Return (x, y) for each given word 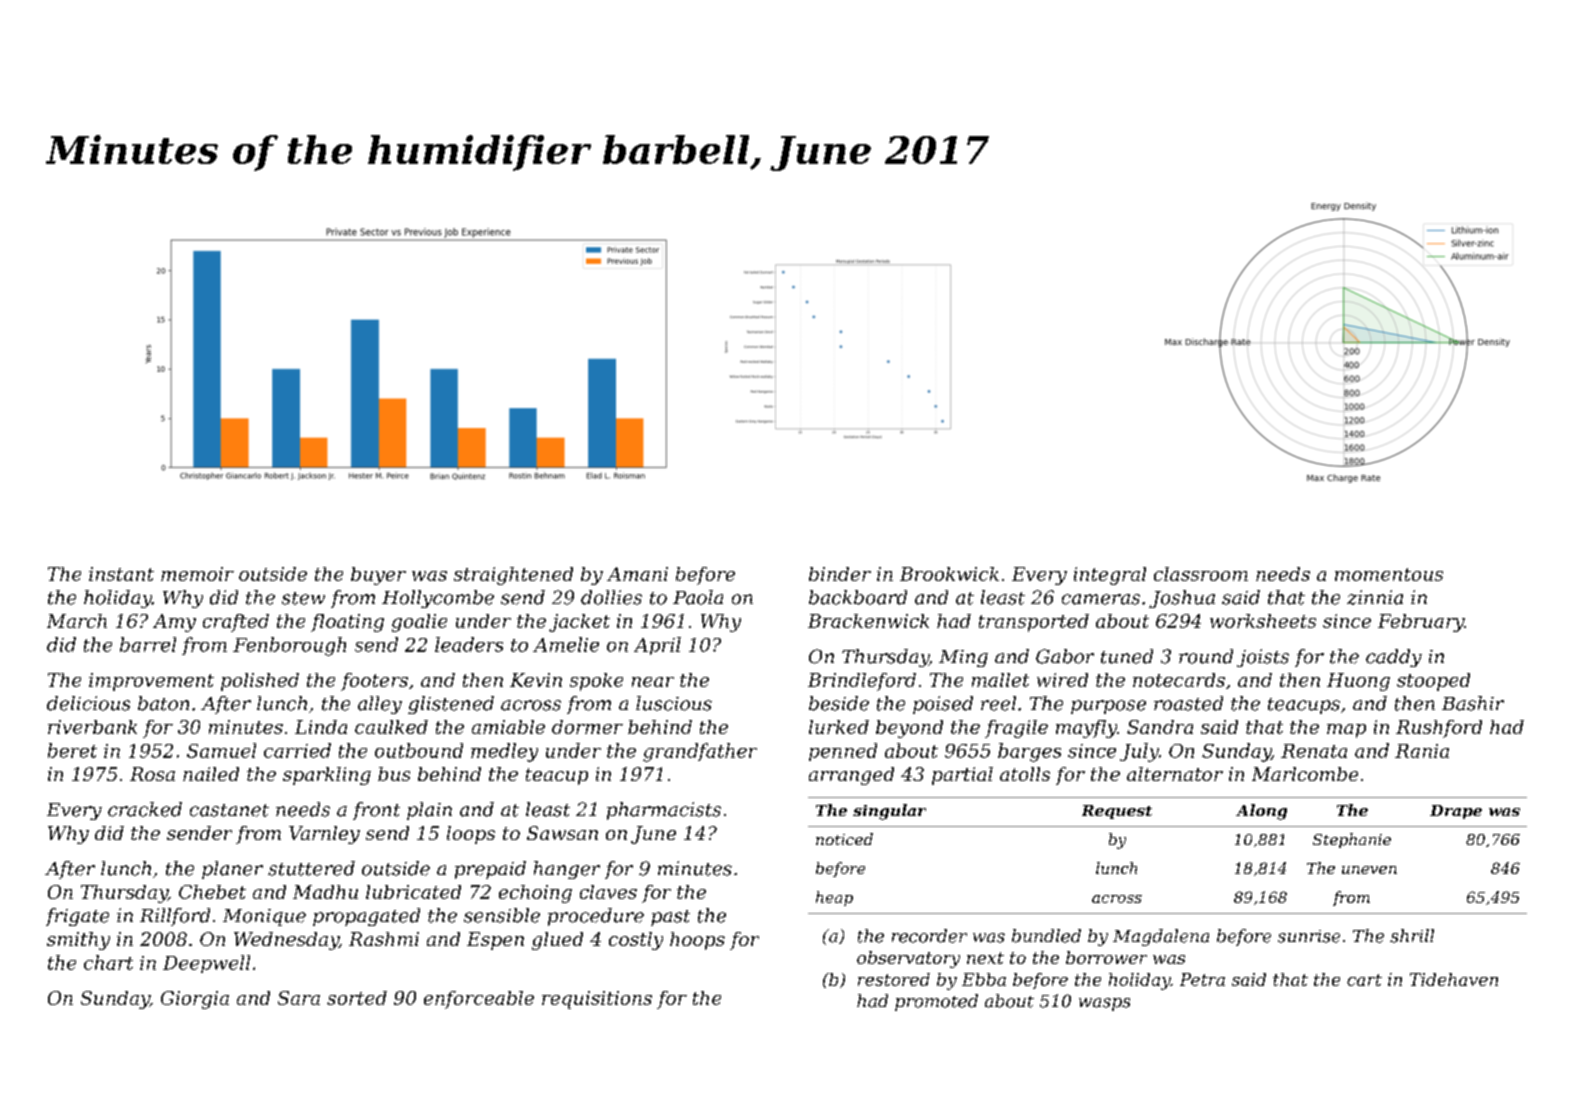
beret (72, 750)
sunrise (1309, 936)
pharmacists (664, 811)
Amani (637, 574)
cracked (145, 809)
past (670, 918)
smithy (78, 941)
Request (1117, 812)
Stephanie (1352, 840)
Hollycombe (438, 599)
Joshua (1182, 599)
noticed (844, 839)
